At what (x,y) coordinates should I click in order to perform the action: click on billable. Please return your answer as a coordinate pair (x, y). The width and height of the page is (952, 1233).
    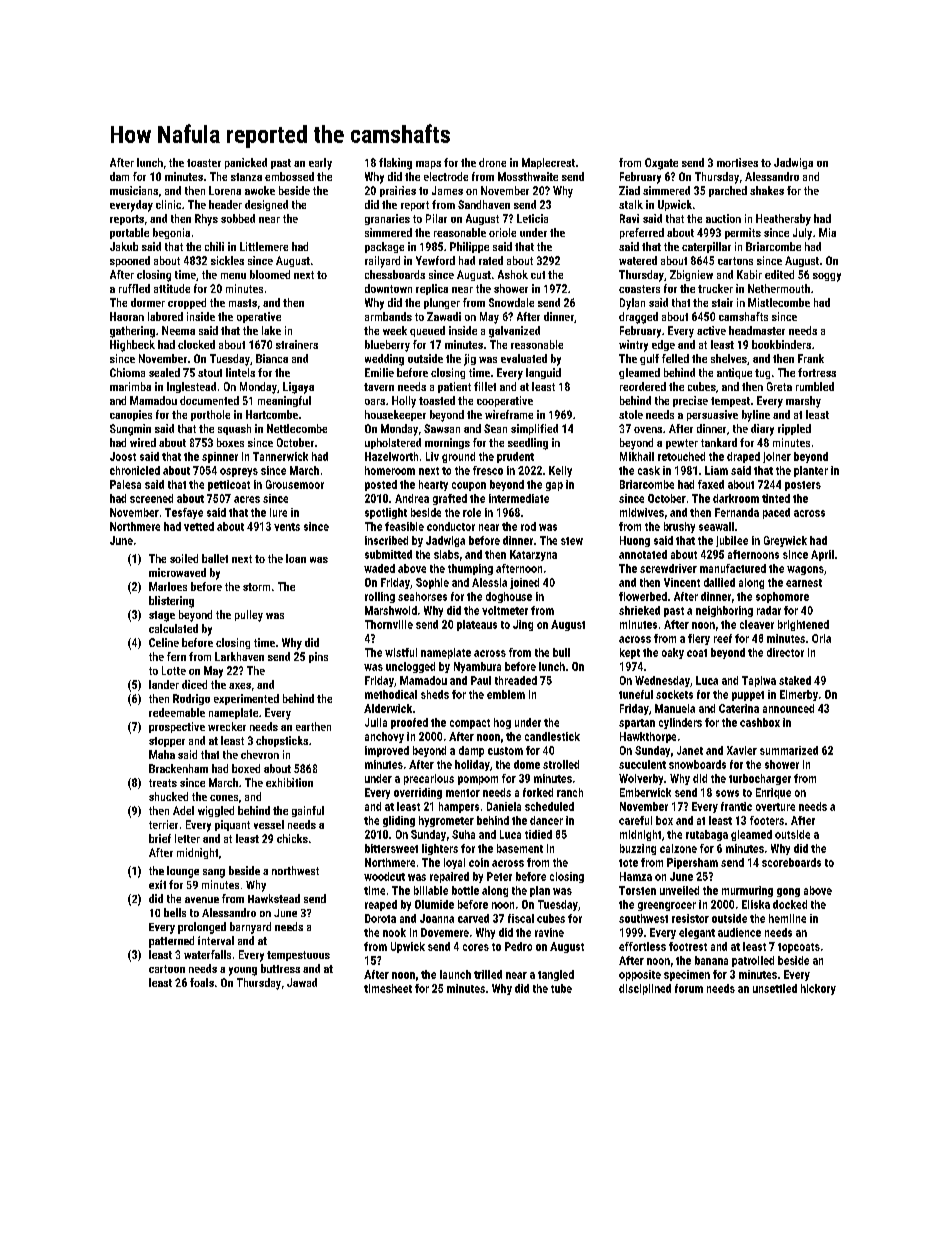
    Looking at the image, I should click on (431, 890).
